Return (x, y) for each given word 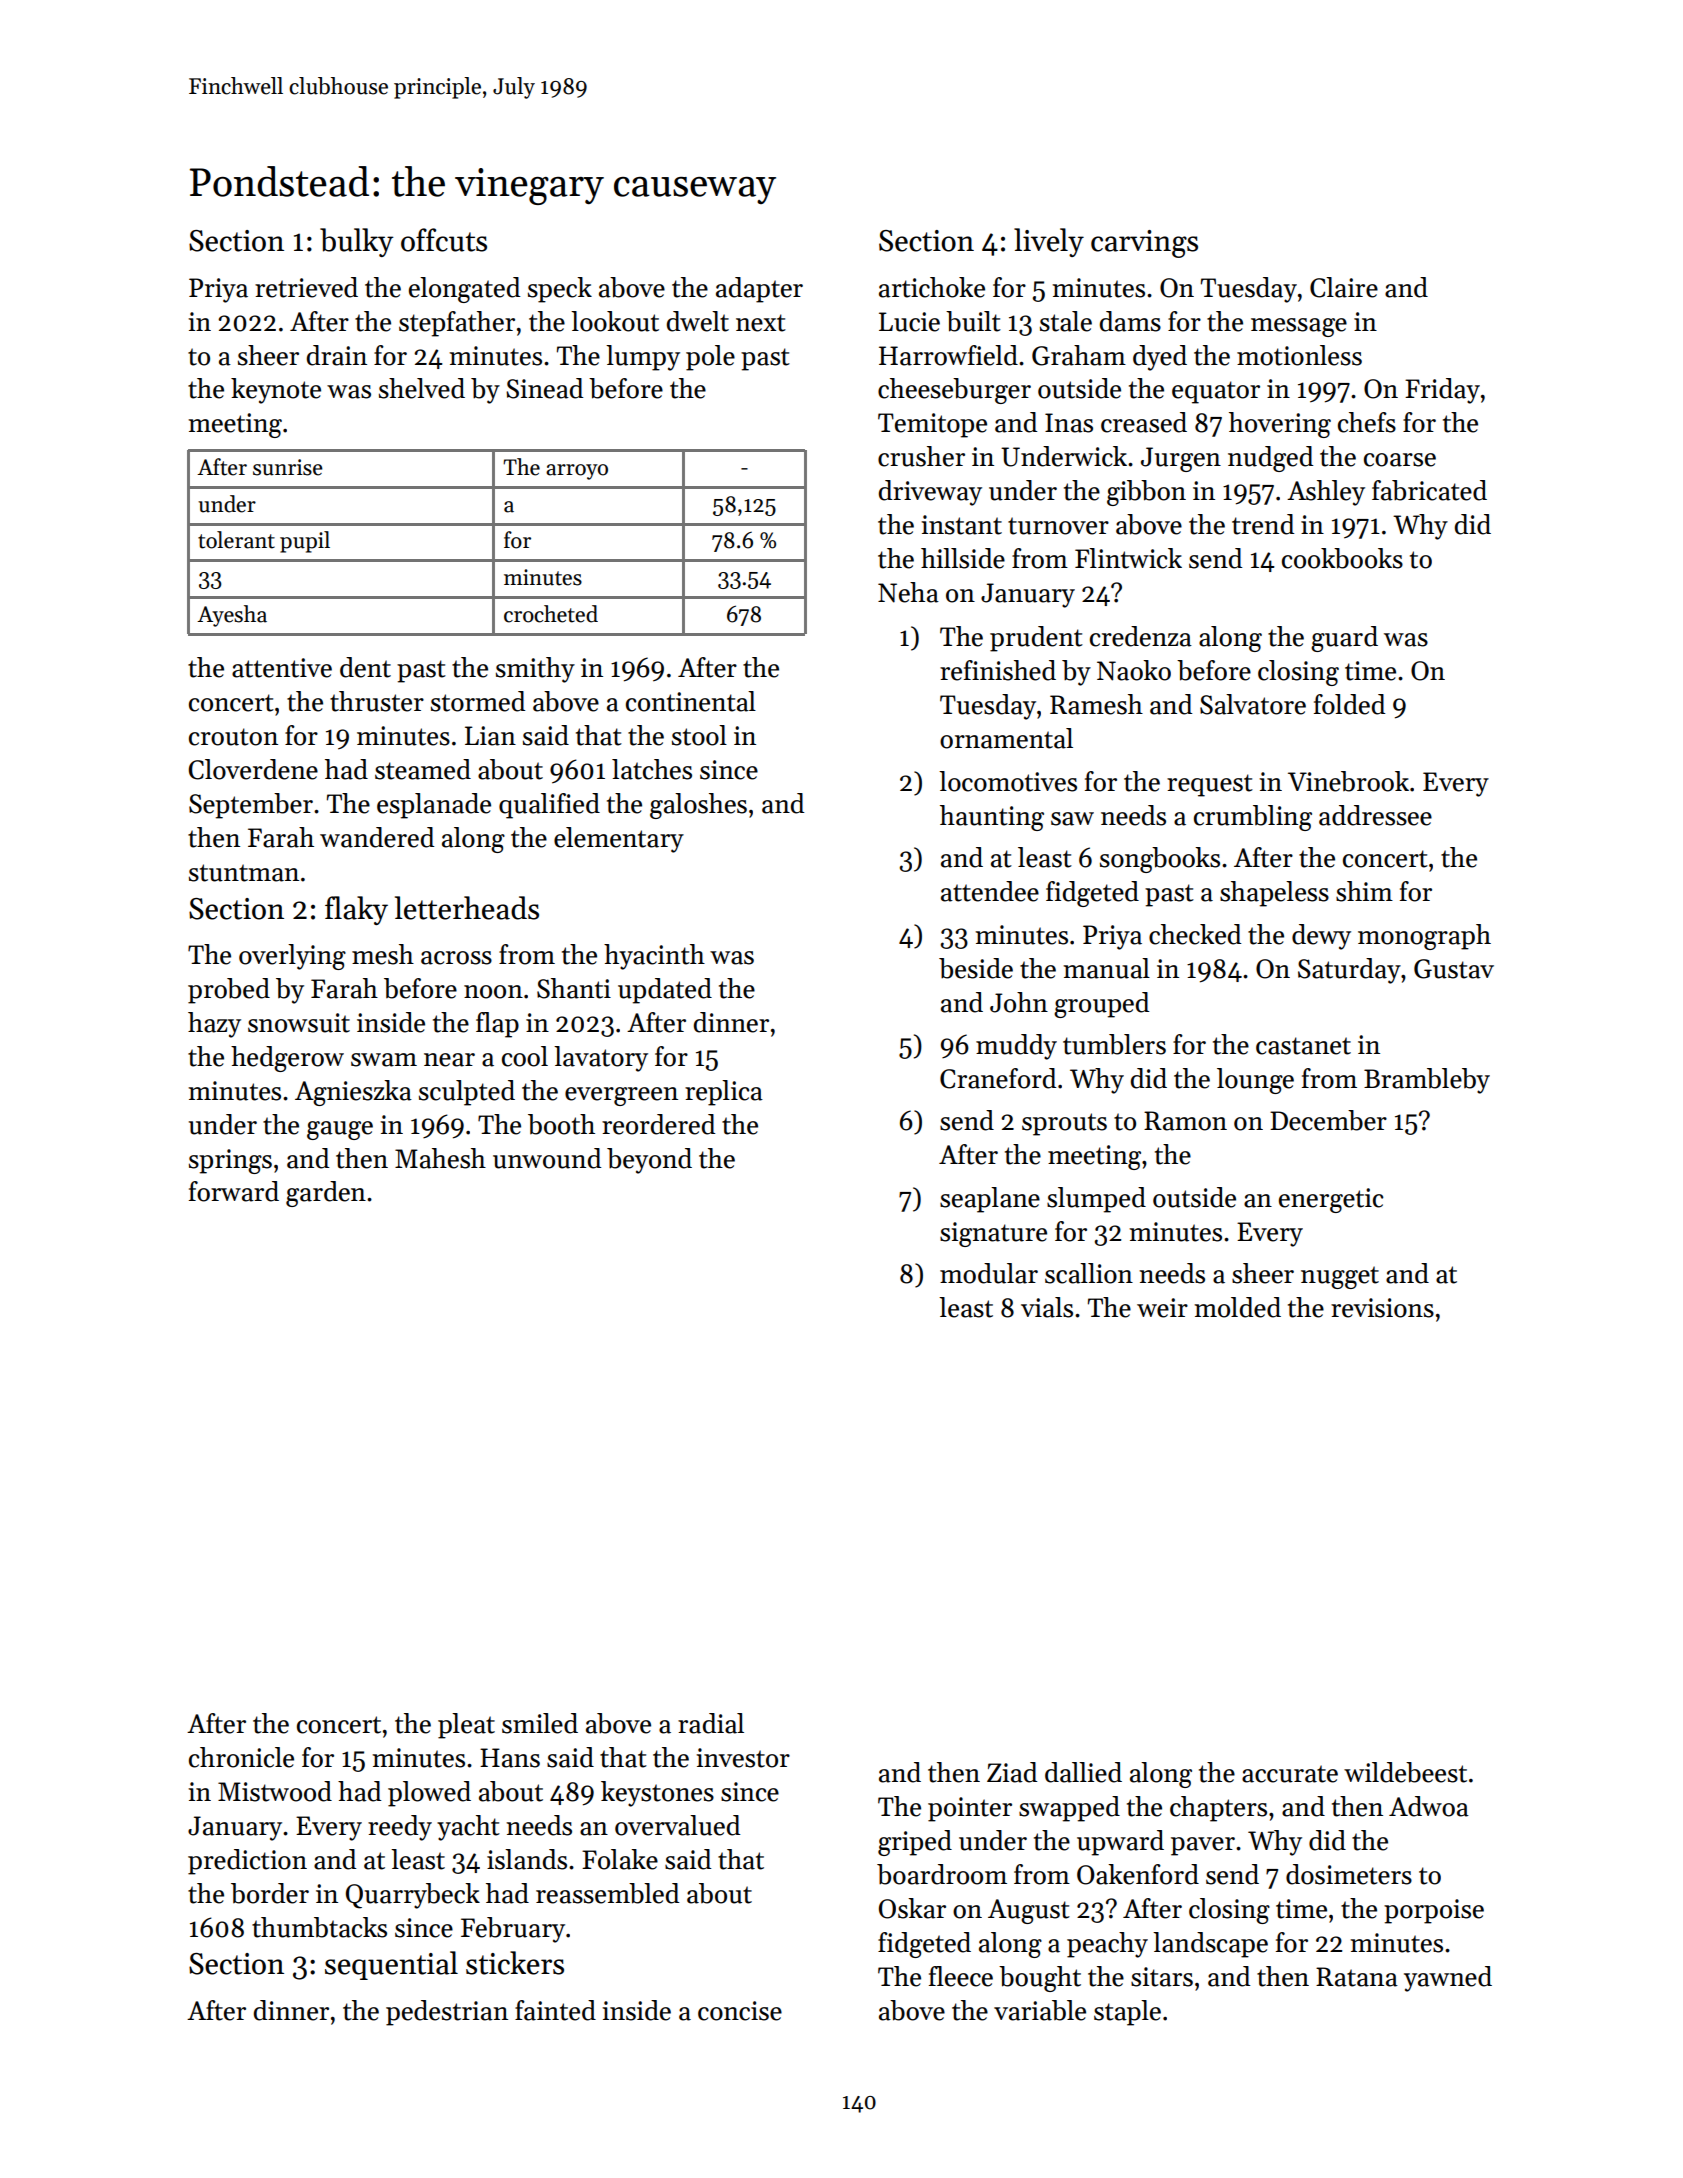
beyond (649, 1161)
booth (561, 1124)
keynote (276, 391)
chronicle (241, 1757)
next (761, 323)
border (270, 1893)
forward (234, 1191)
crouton (233, 737)
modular (989, 1273)
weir (1162, 1308)
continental (691, 701)
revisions (1382, 1308)
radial (711, 1723)
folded (1349, 704)
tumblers (1114, 1044)
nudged (1270, 459)
